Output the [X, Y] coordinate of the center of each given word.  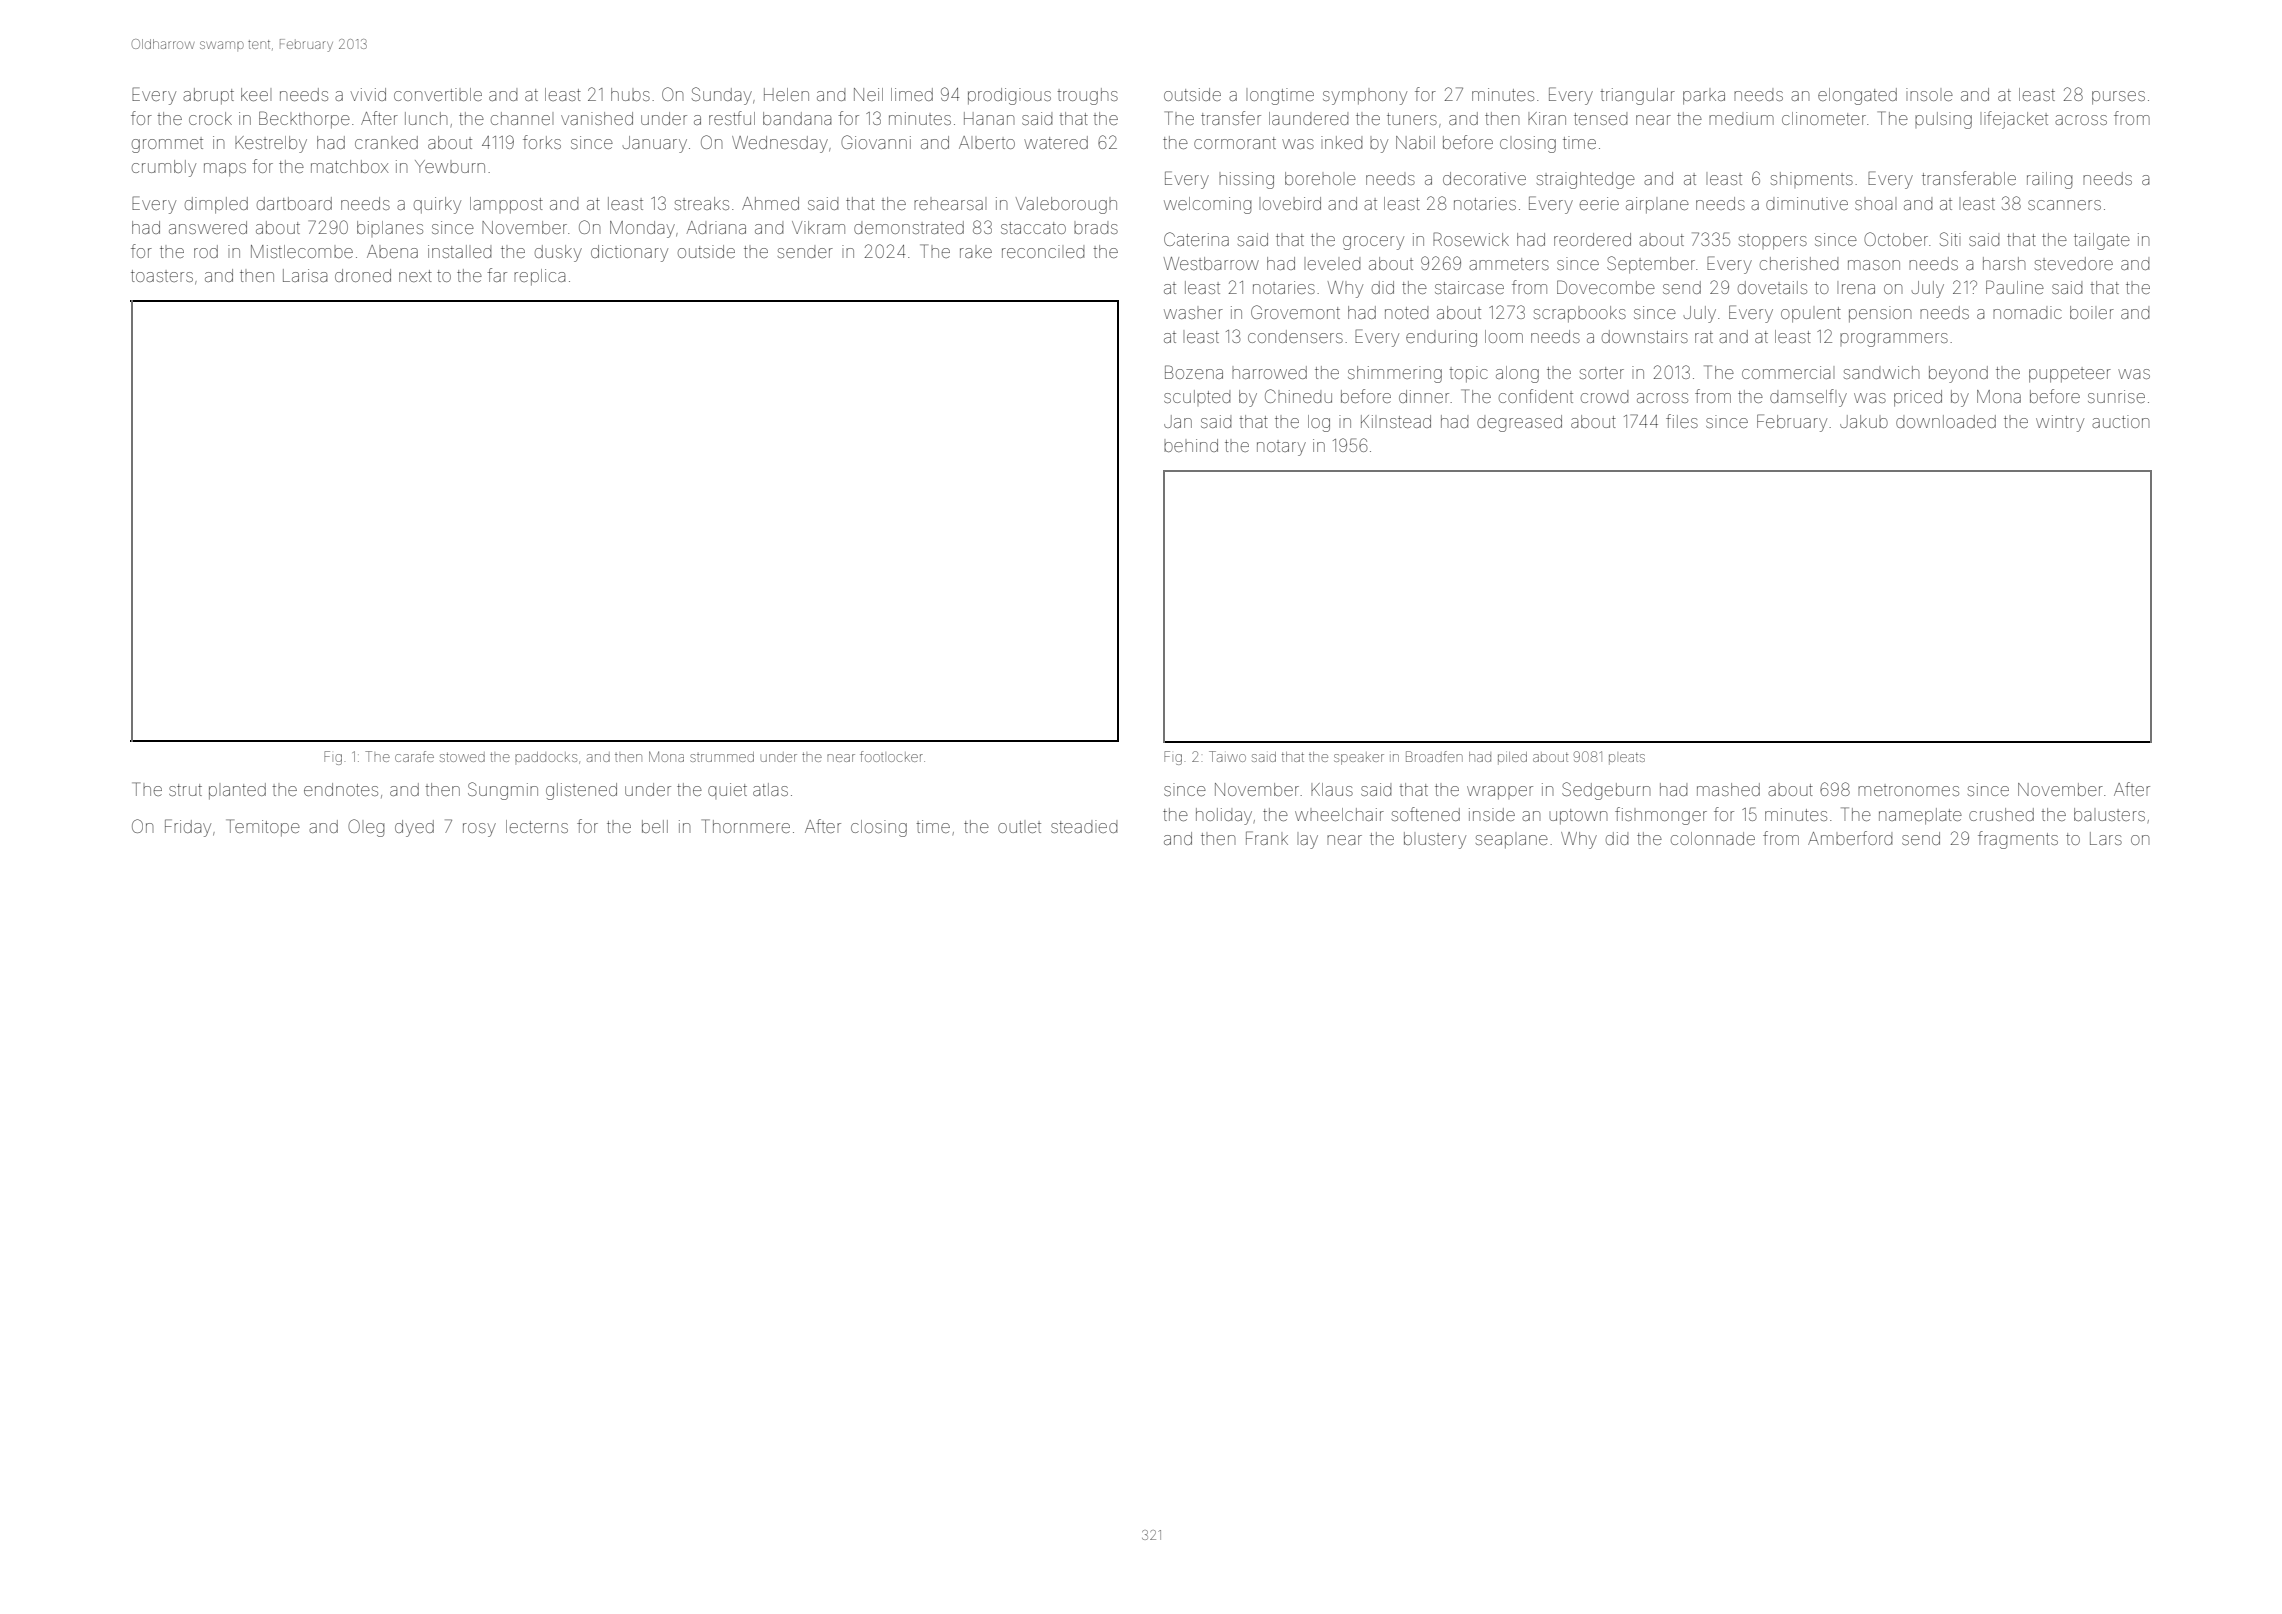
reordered [1592, 239]
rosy [479, 830]
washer [1193, 314]
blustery [1435, 840]
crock [210, 118]
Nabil [1415, 142]
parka [1704, 98]
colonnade [1713, 838]
